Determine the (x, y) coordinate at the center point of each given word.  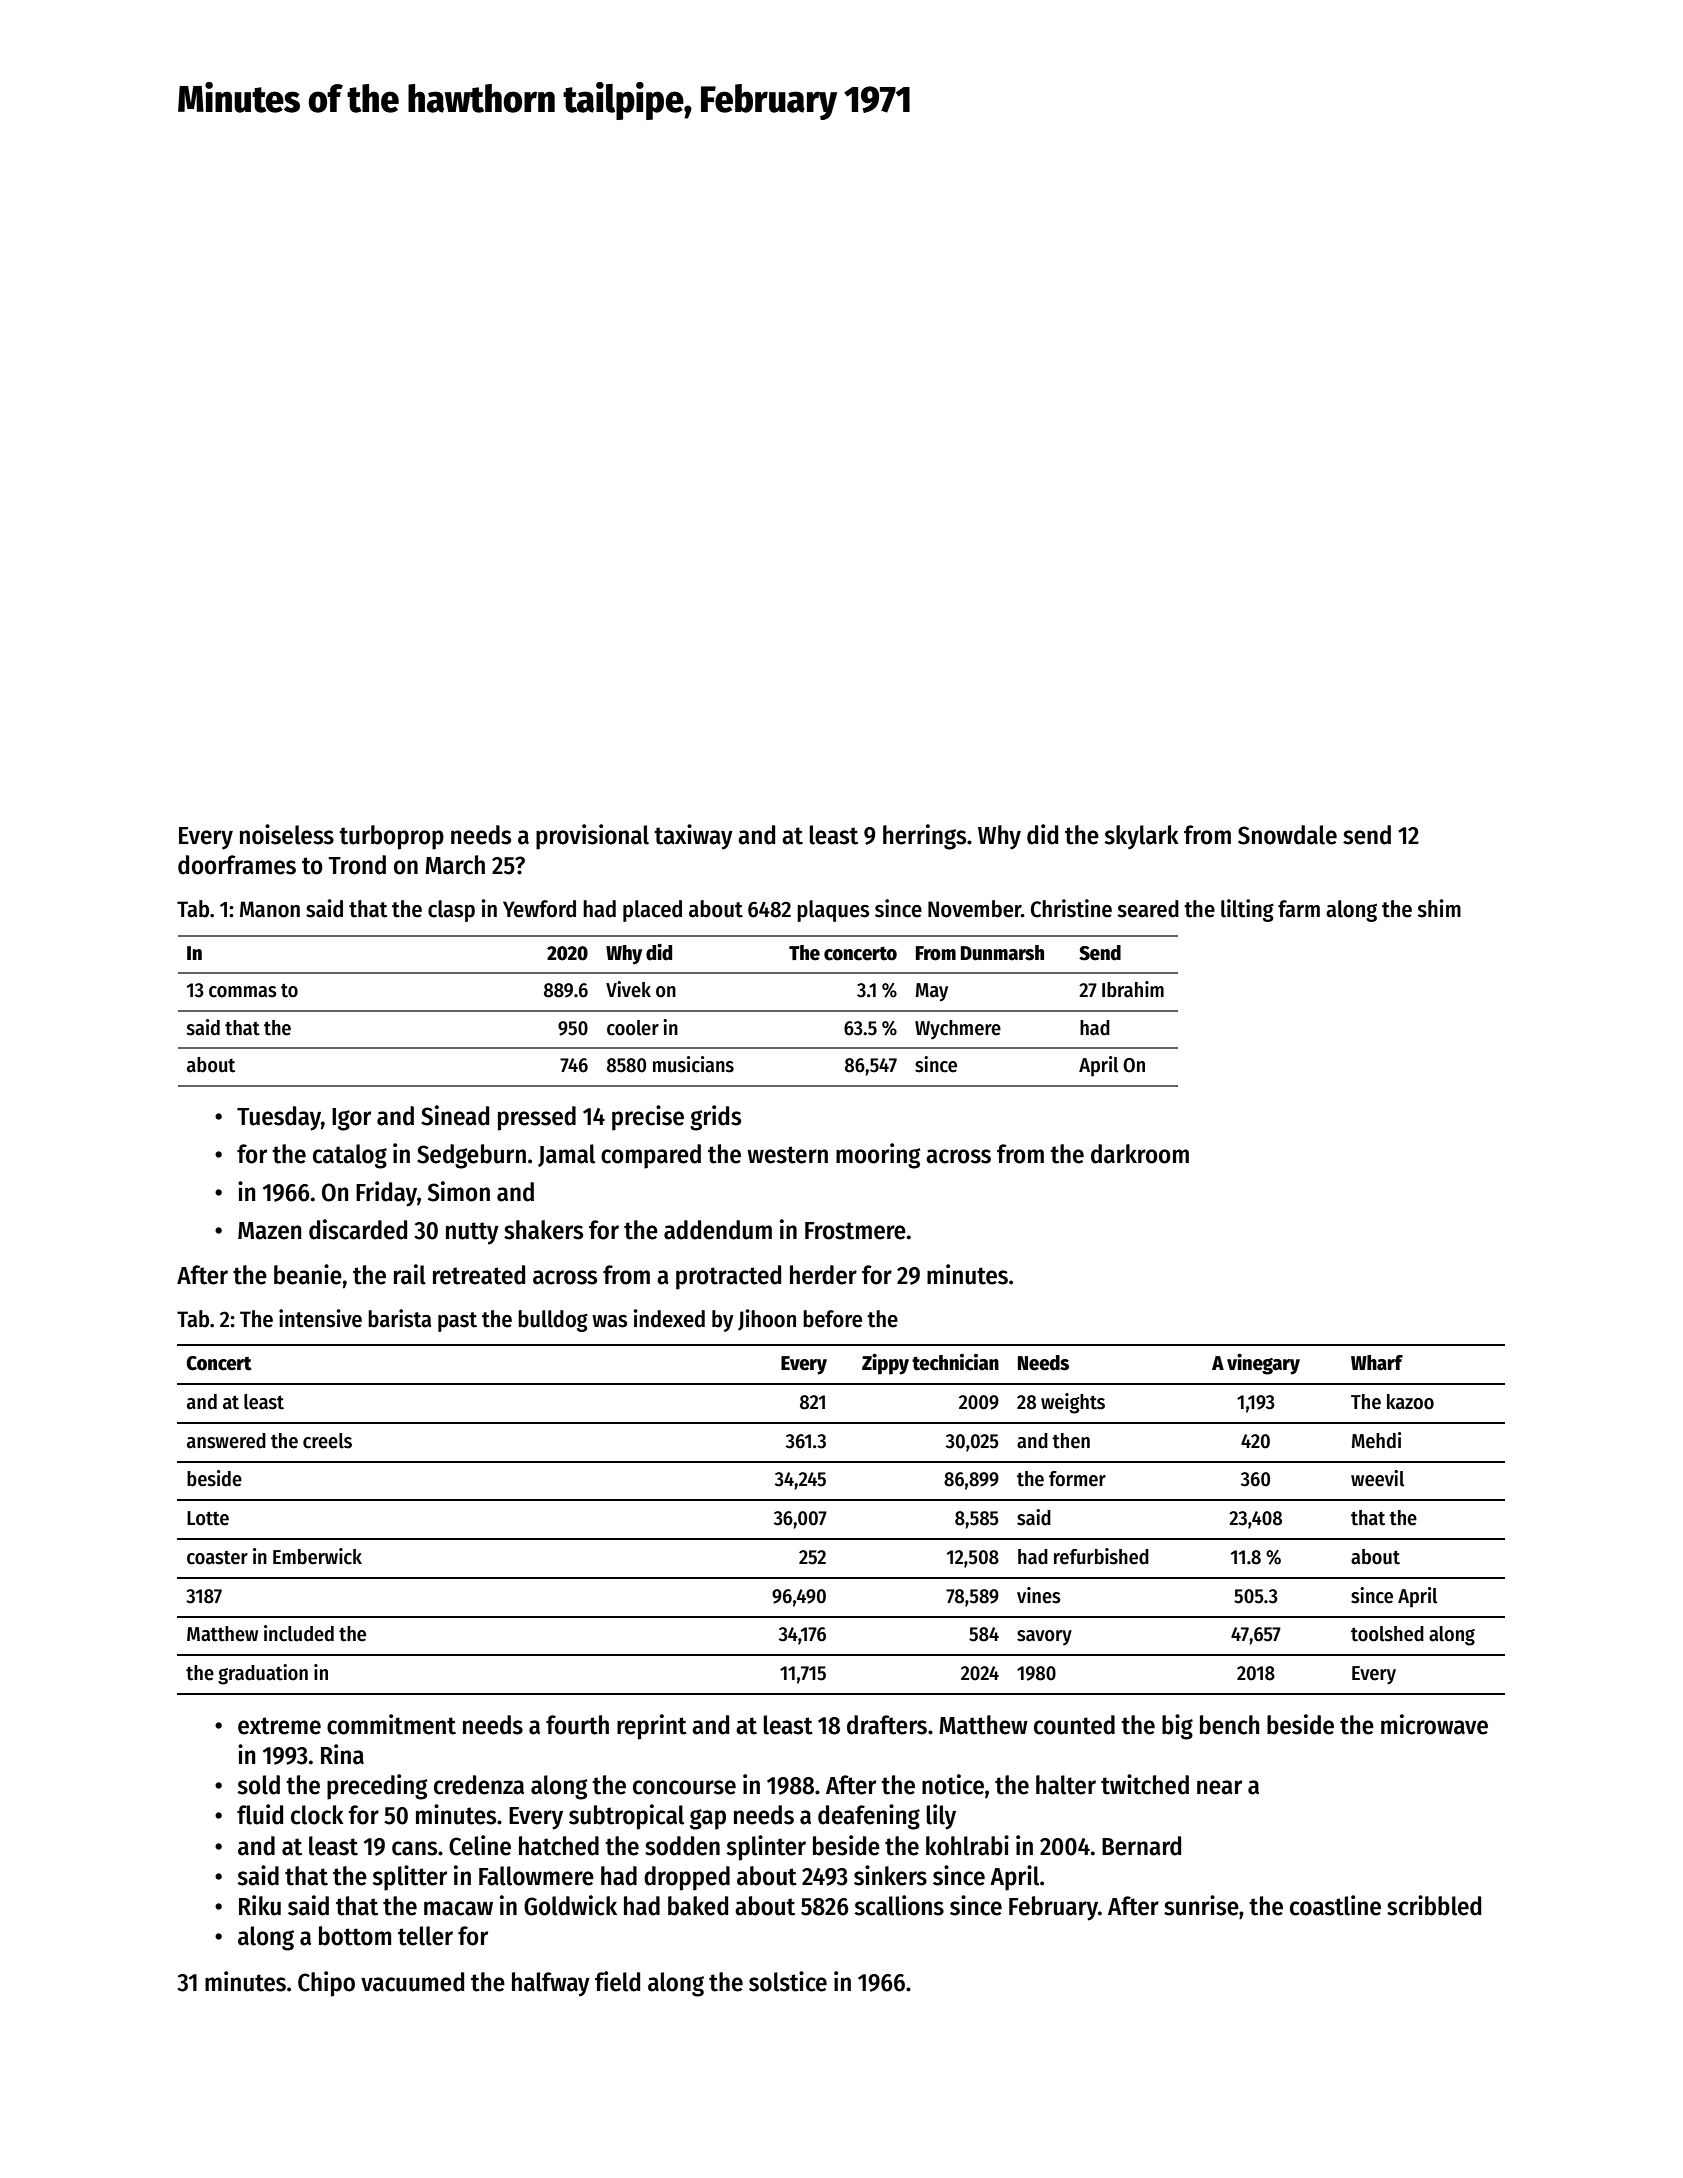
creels (327, 1441)
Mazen (270, 1231)
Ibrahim (1133, 989)
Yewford (539, 909)
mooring (878, 1156)
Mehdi (1376, 1440)
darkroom (1140, 1154)
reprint (652, 1727)
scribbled (1434, 1905)
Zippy (885, 1364)
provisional (592, 837)
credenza (479, 1785)
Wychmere (958, 1029)
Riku (260, 1905)
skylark (1142, 837)
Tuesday (279, 1118)
